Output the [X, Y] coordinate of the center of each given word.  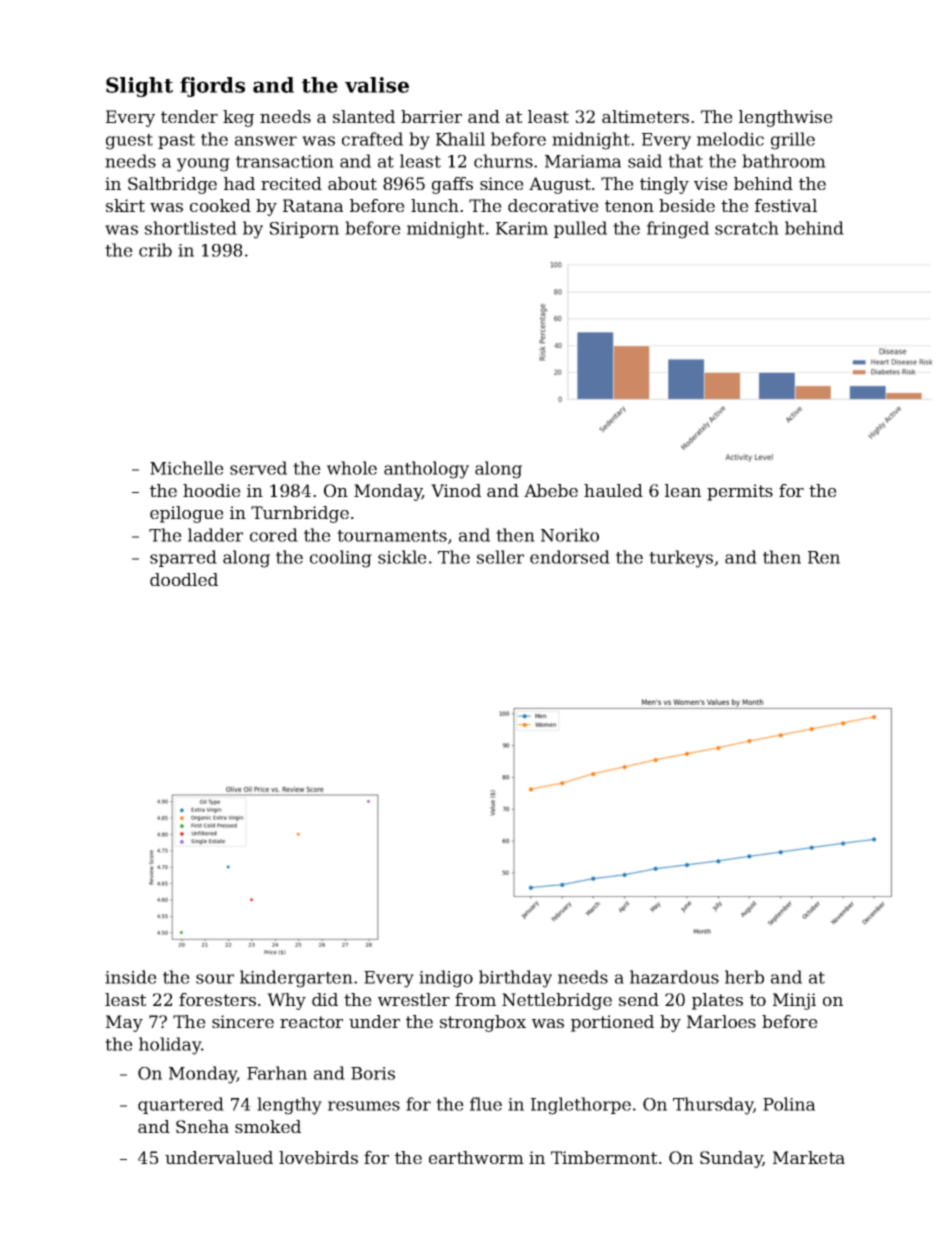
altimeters [645, 116]
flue [486, 1104]
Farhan [277, 1073]
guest [129, 142]
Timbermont [604, 1157]
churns [503, 161]
